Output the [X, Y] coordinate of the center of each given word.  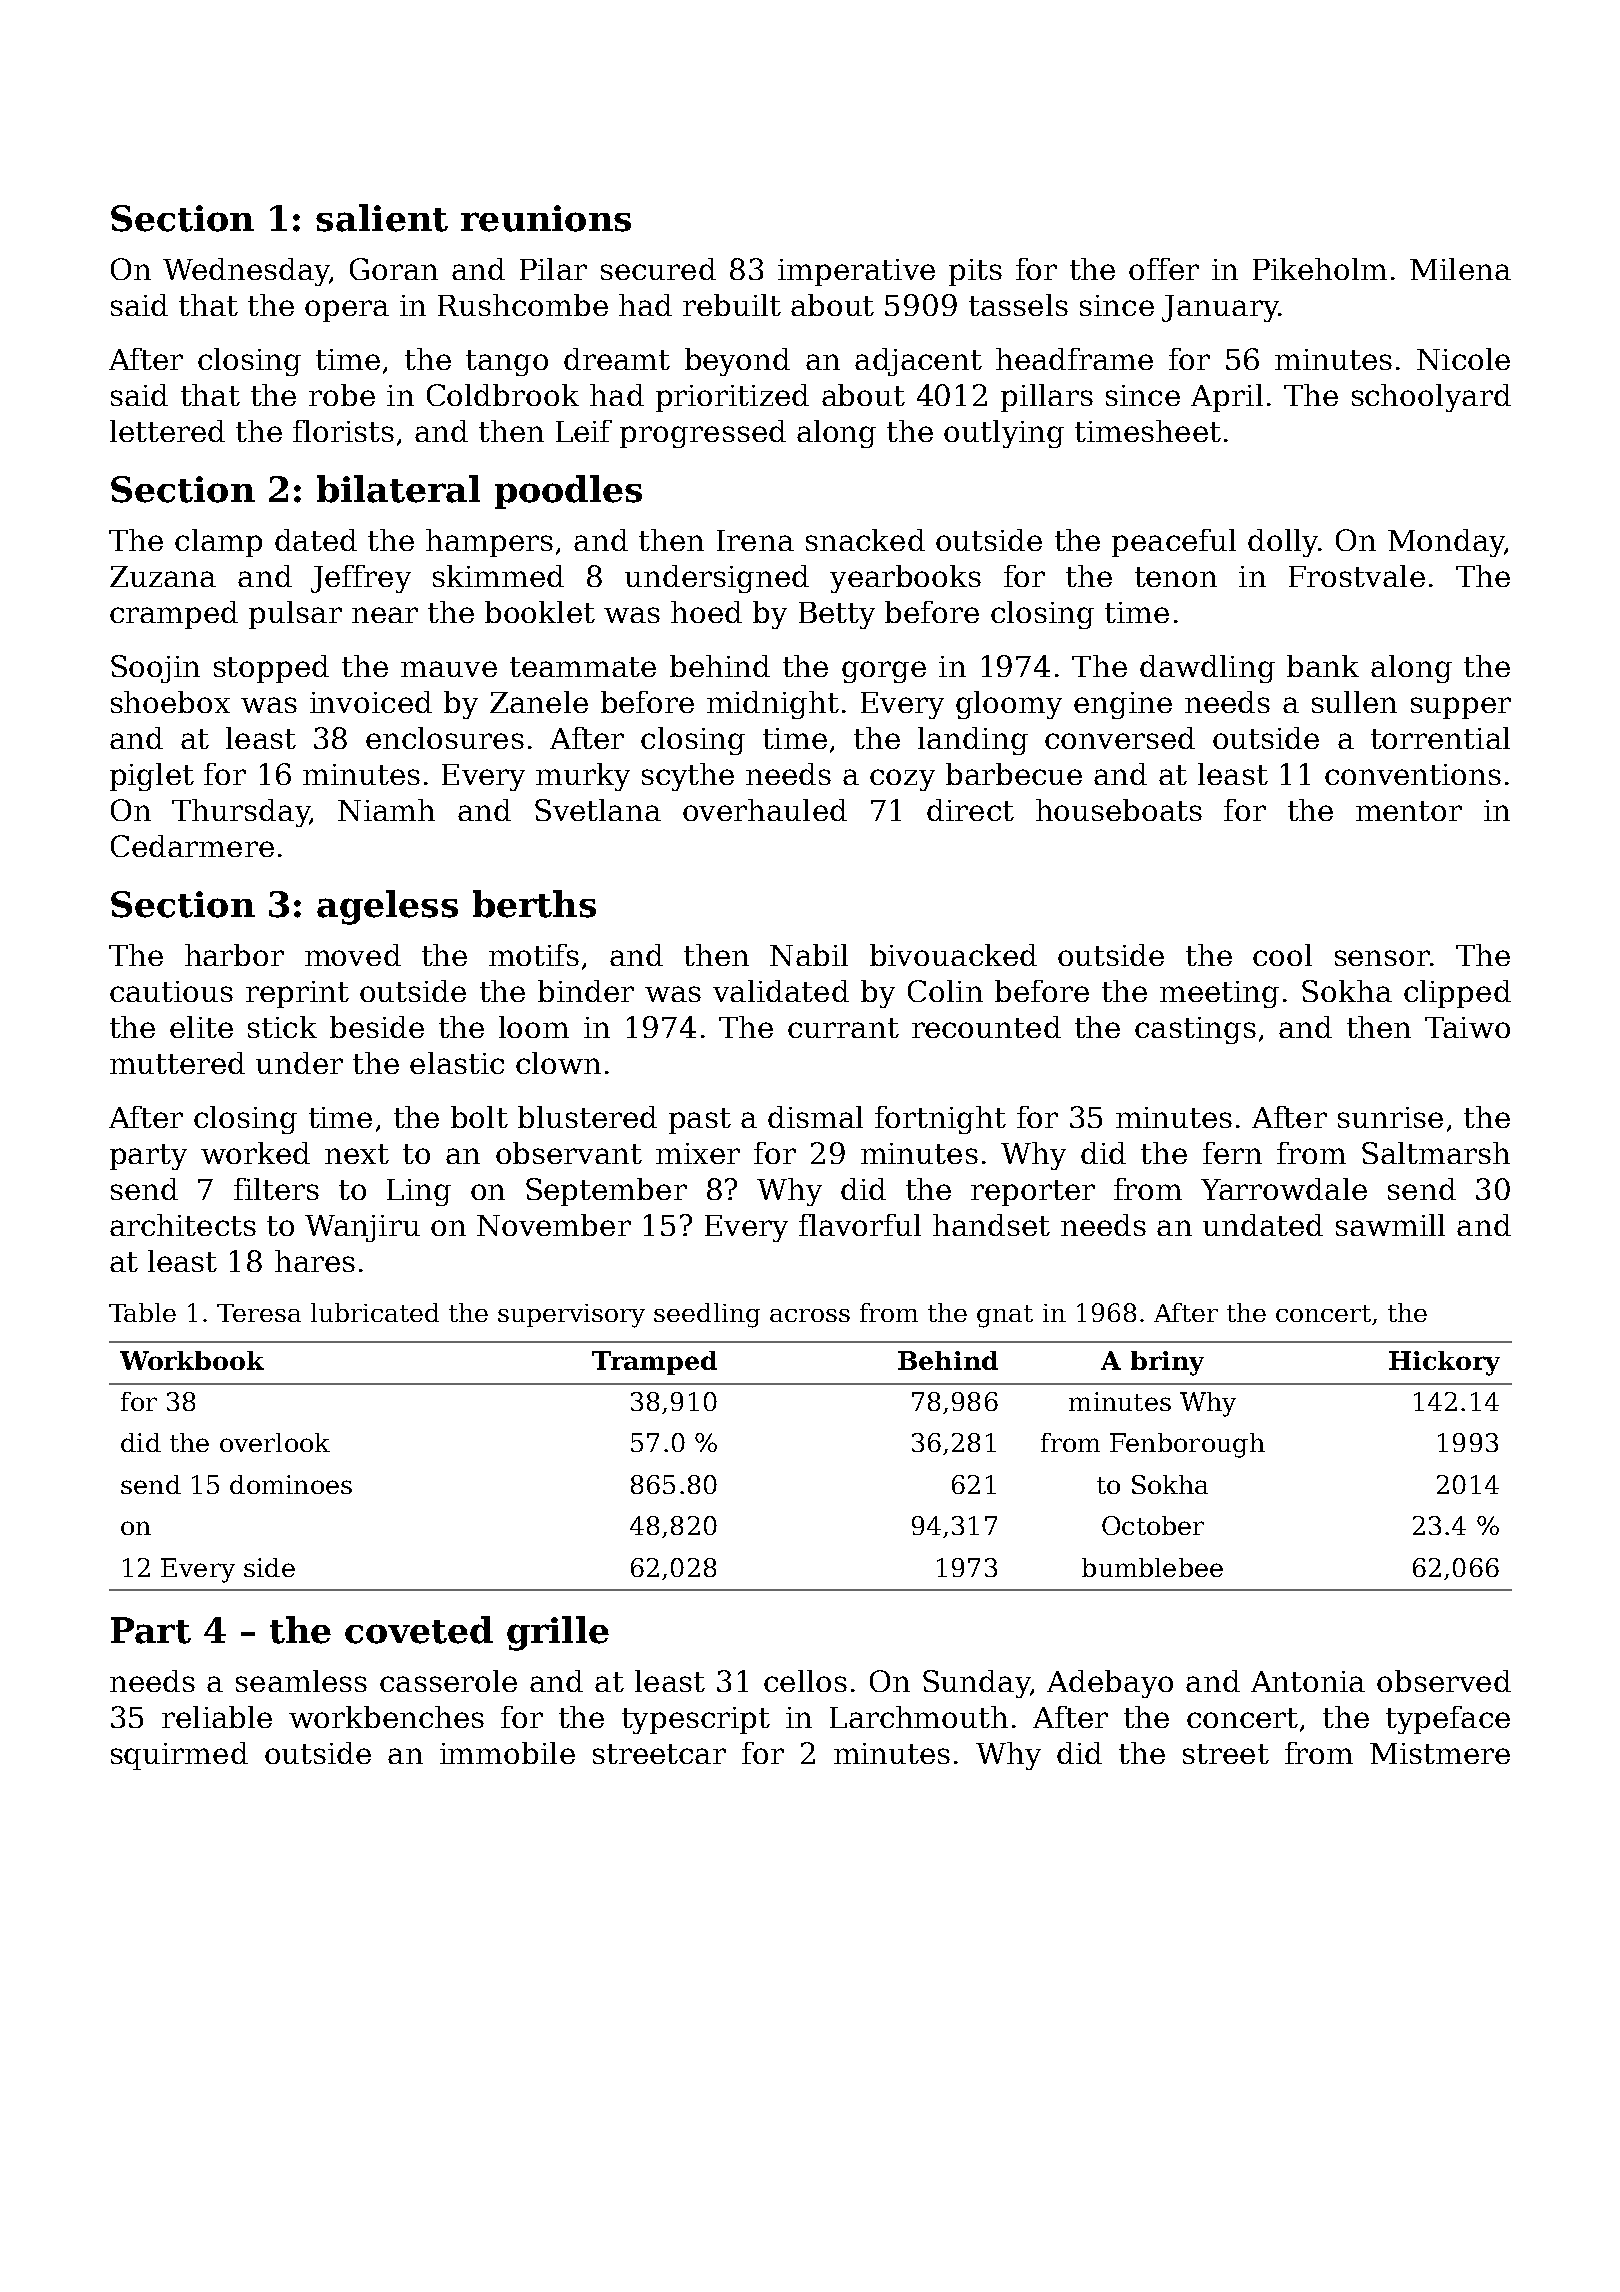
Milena [1460, 269]
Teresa [259, 1313]
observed [1444, 1681]
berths [534, 904]
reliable [217, 1717]
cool [1282, 955]
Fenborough [1187, 1445]
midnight [773, 705]
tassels [1018, 305]
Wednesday [246, 272]
